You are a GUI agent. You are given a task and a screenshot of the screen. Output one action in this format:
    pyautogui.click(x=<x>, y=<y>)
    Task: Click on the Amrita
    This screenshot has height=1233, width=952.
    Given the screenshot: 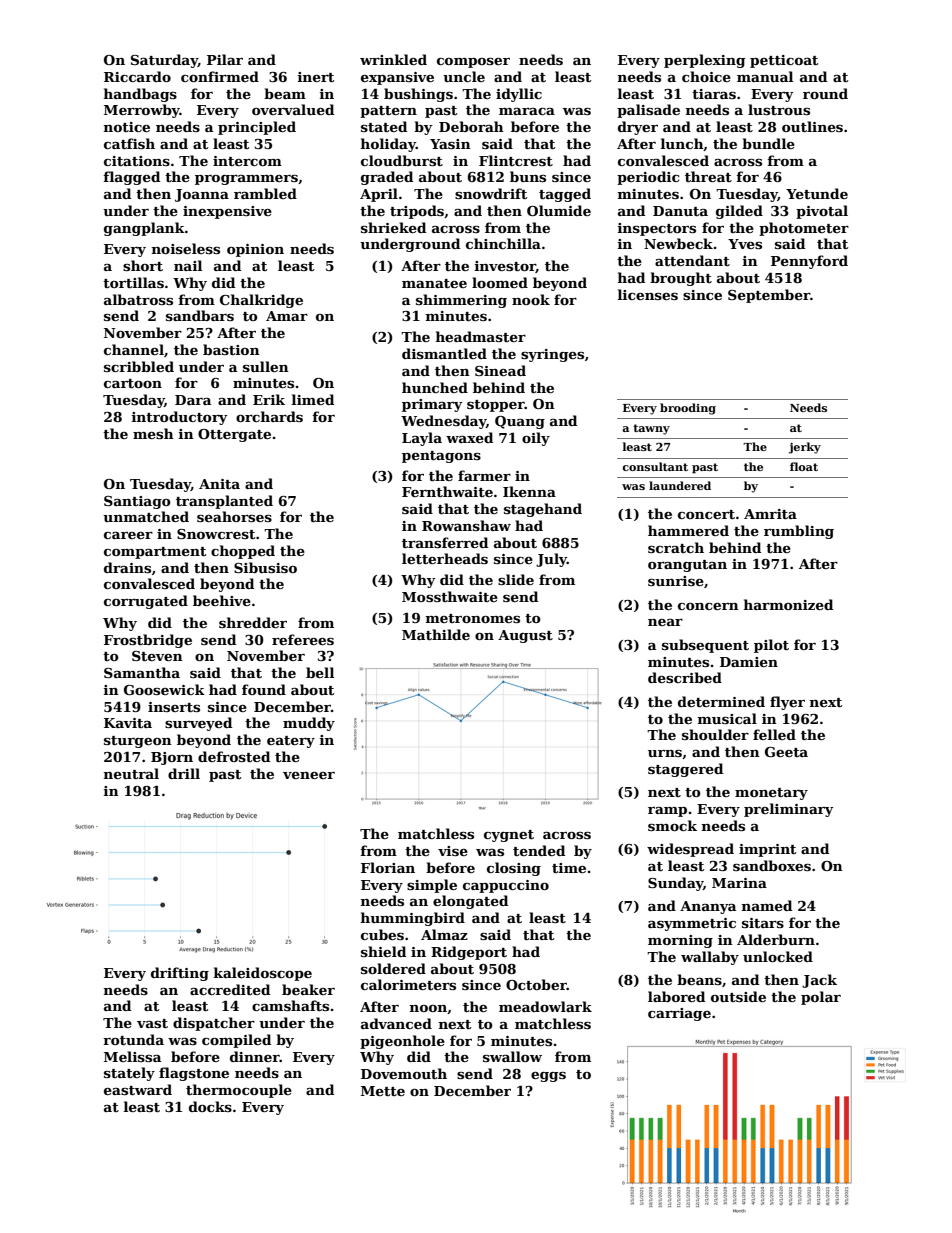 What is the action you would take?
    pyautogui.click(x=770, y=514)
